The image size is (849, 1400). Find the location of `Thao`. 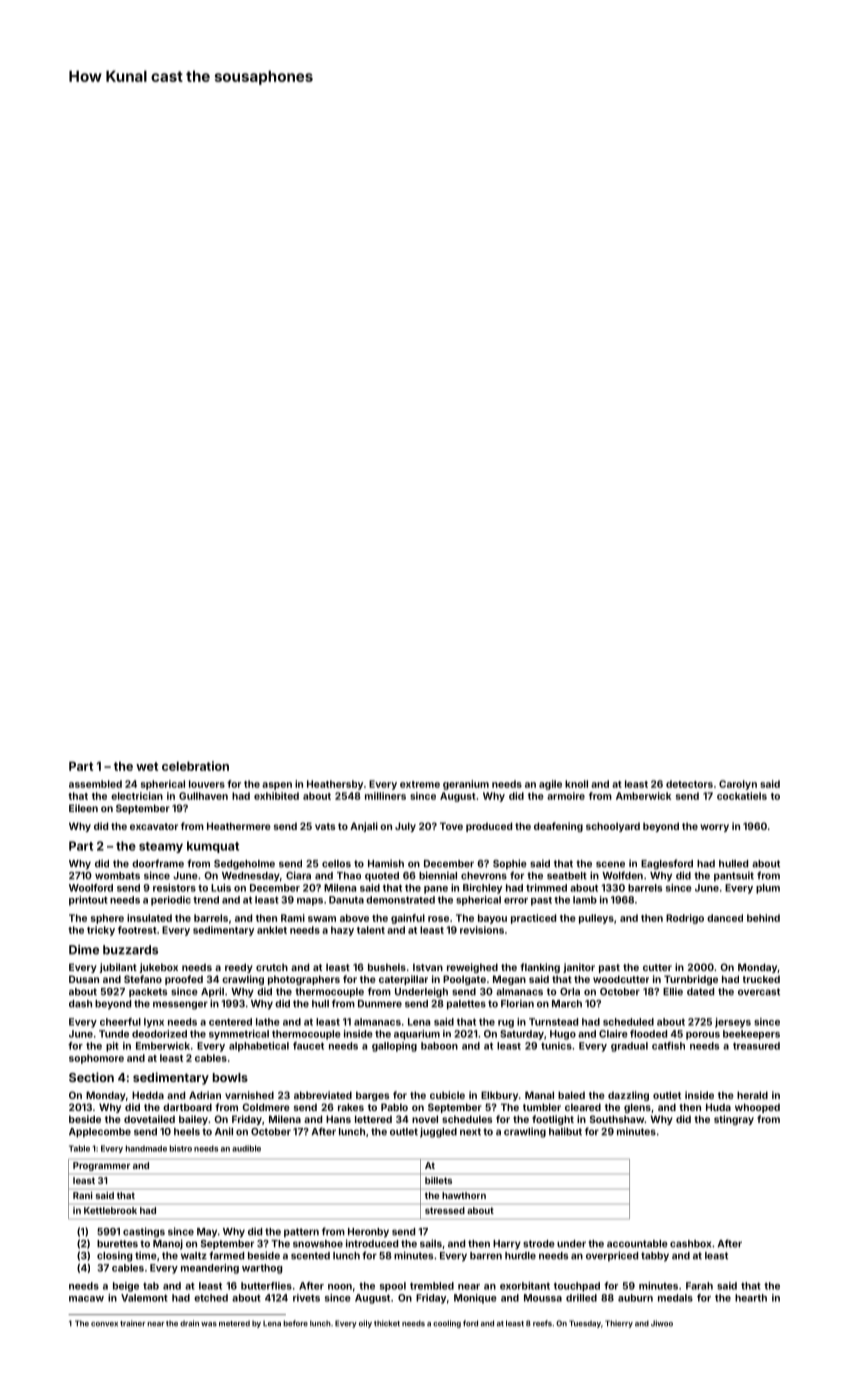

Thao is located at coordinates (349, 876).
